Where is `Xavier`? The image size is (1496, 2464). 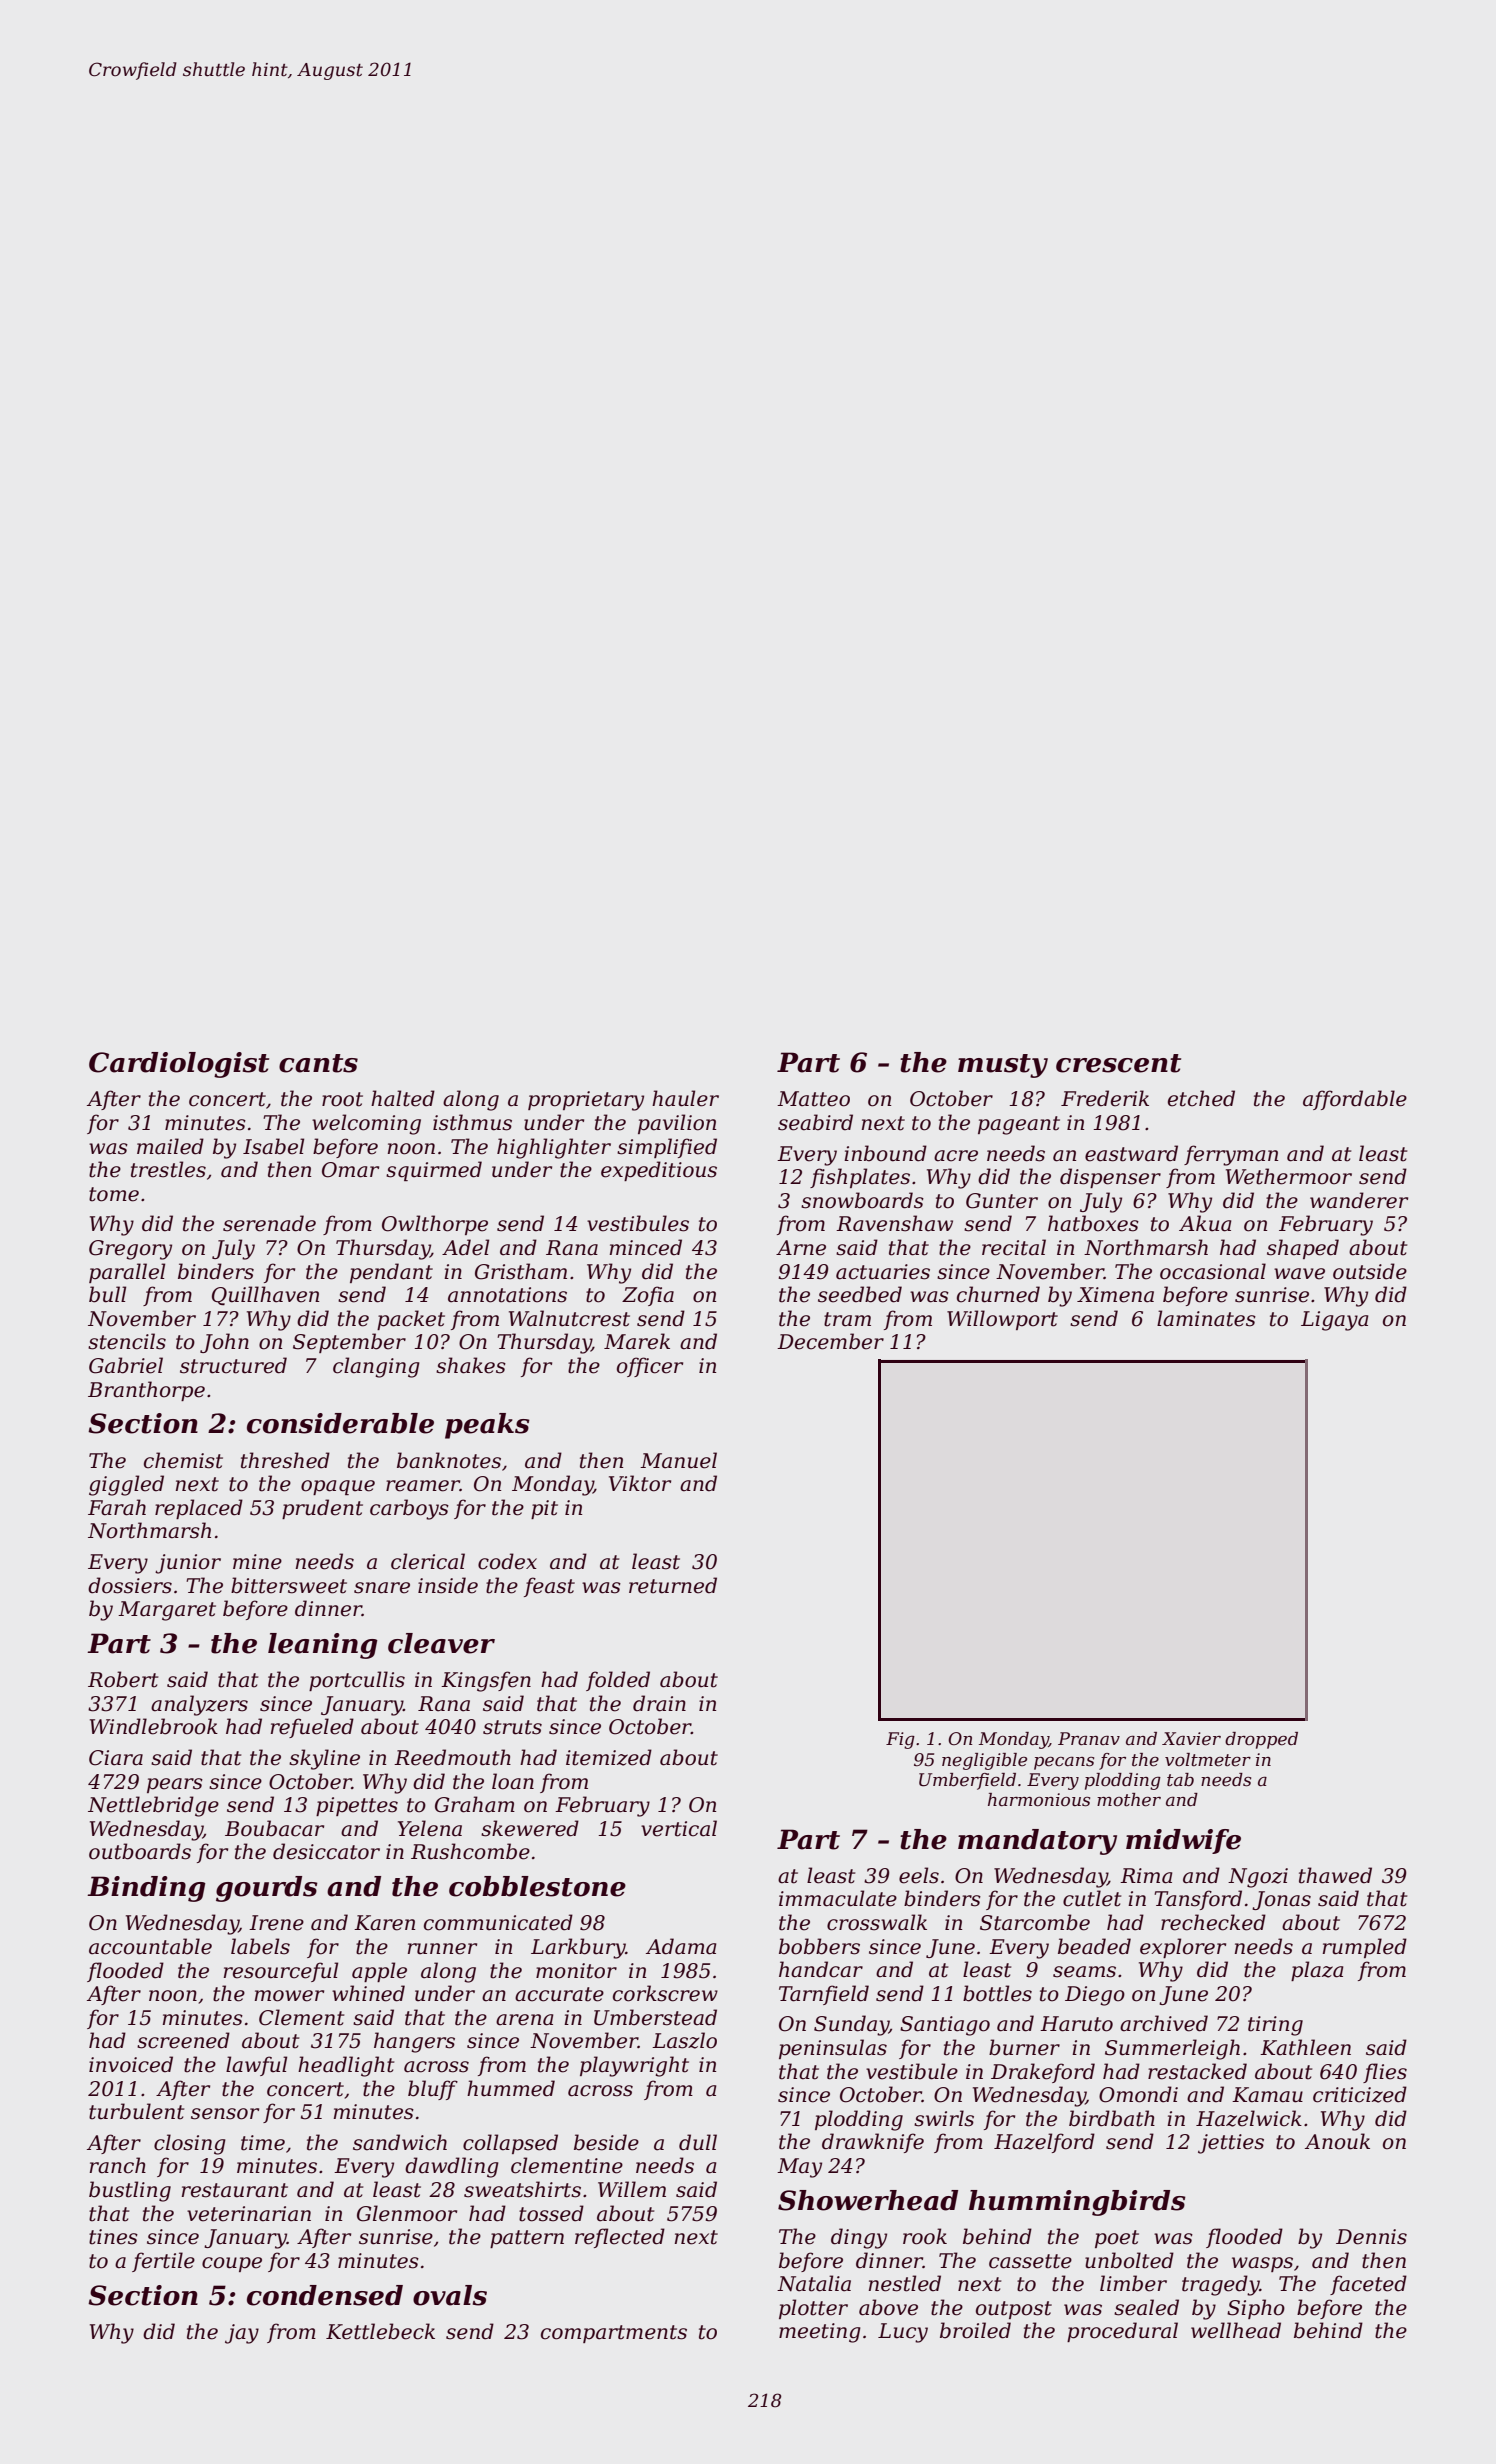 Xavier is located at coordinates (1191, 1739).
